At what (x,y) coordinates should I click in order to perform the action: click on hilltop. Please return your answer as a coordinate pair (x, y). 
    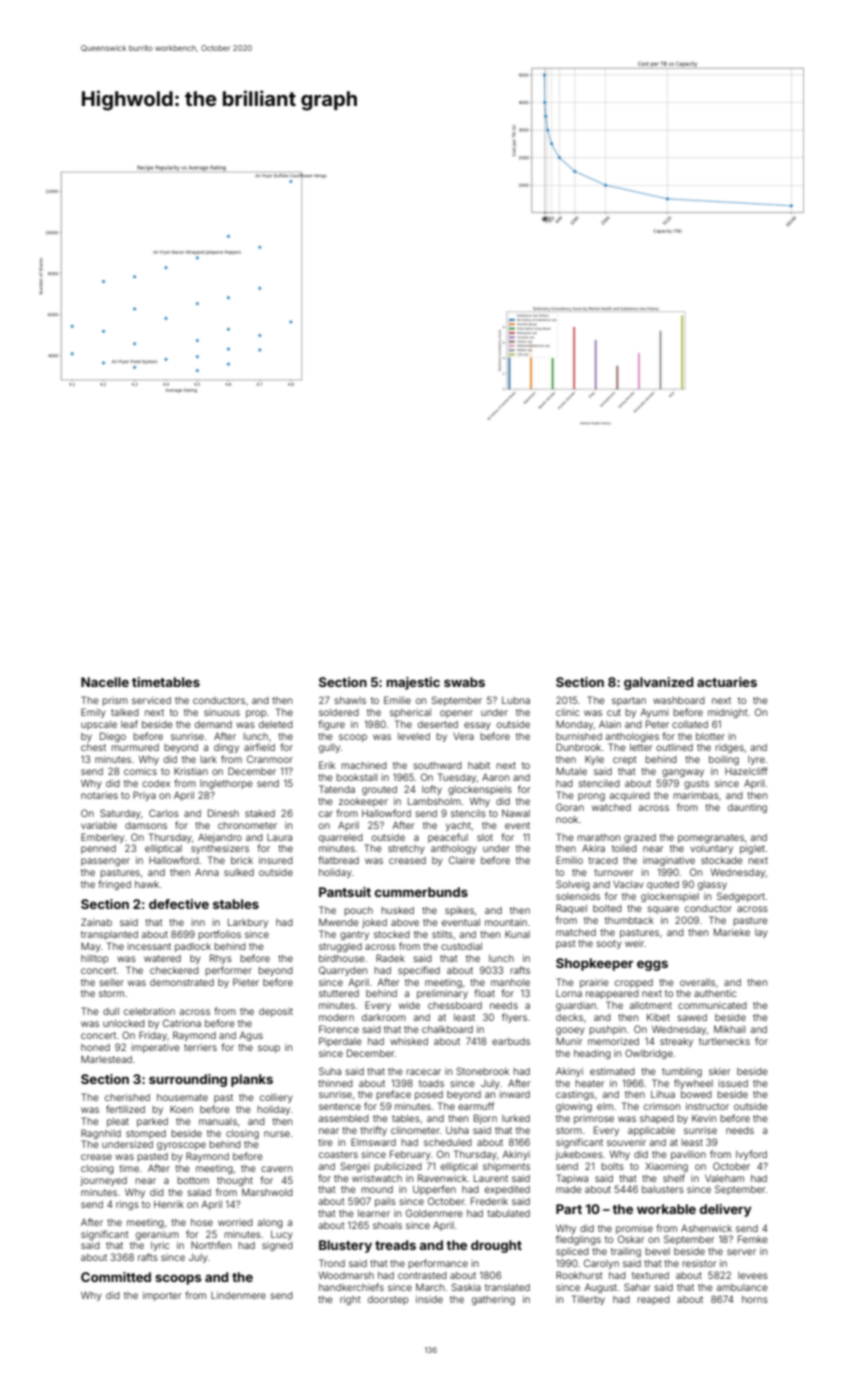
    Looking at the image, I should click on (94, 959).
